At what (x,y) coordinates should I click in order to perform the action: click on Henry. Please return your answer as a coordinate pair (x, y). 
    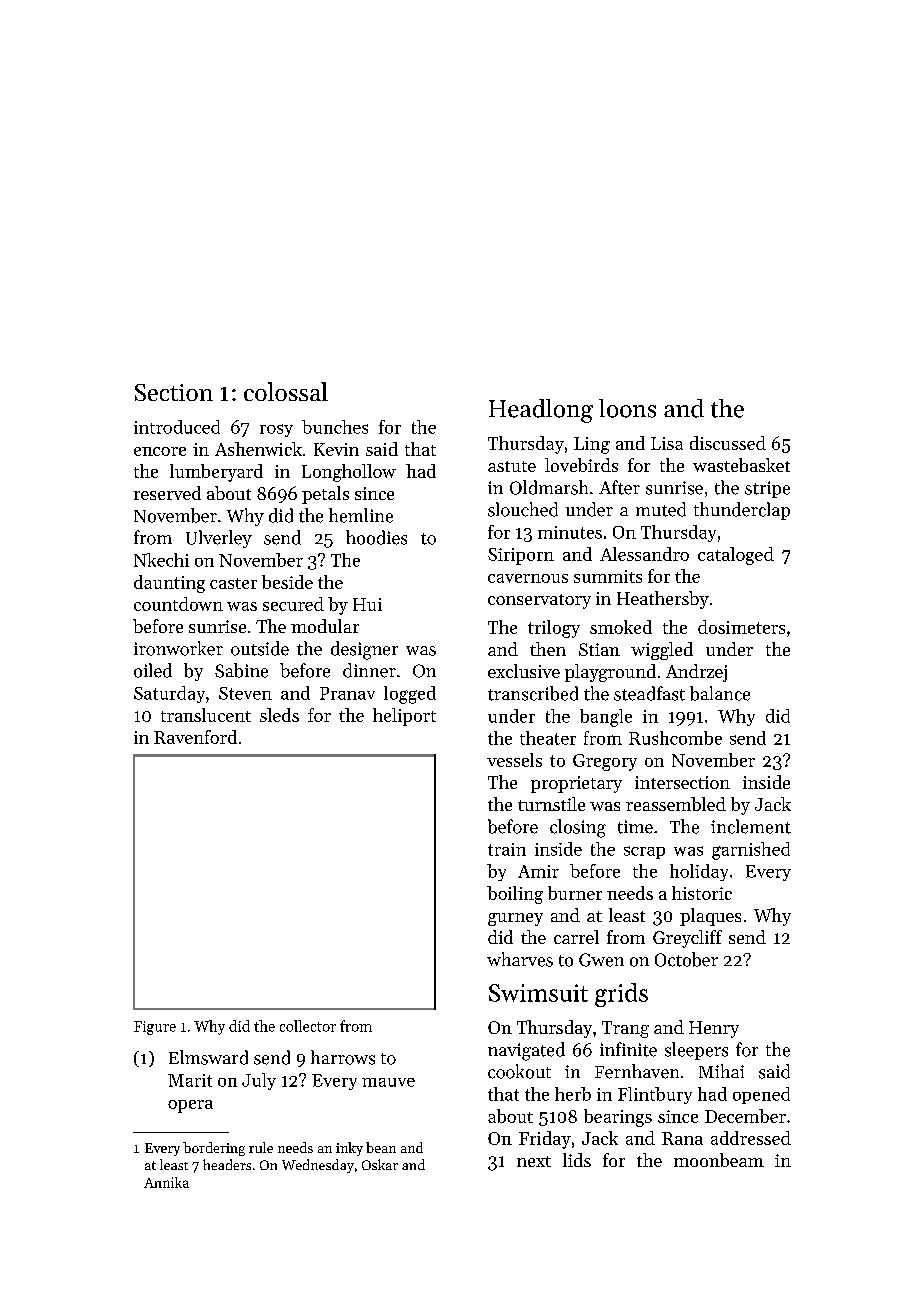
    Looking at the image, I should click on (714, 1029).
